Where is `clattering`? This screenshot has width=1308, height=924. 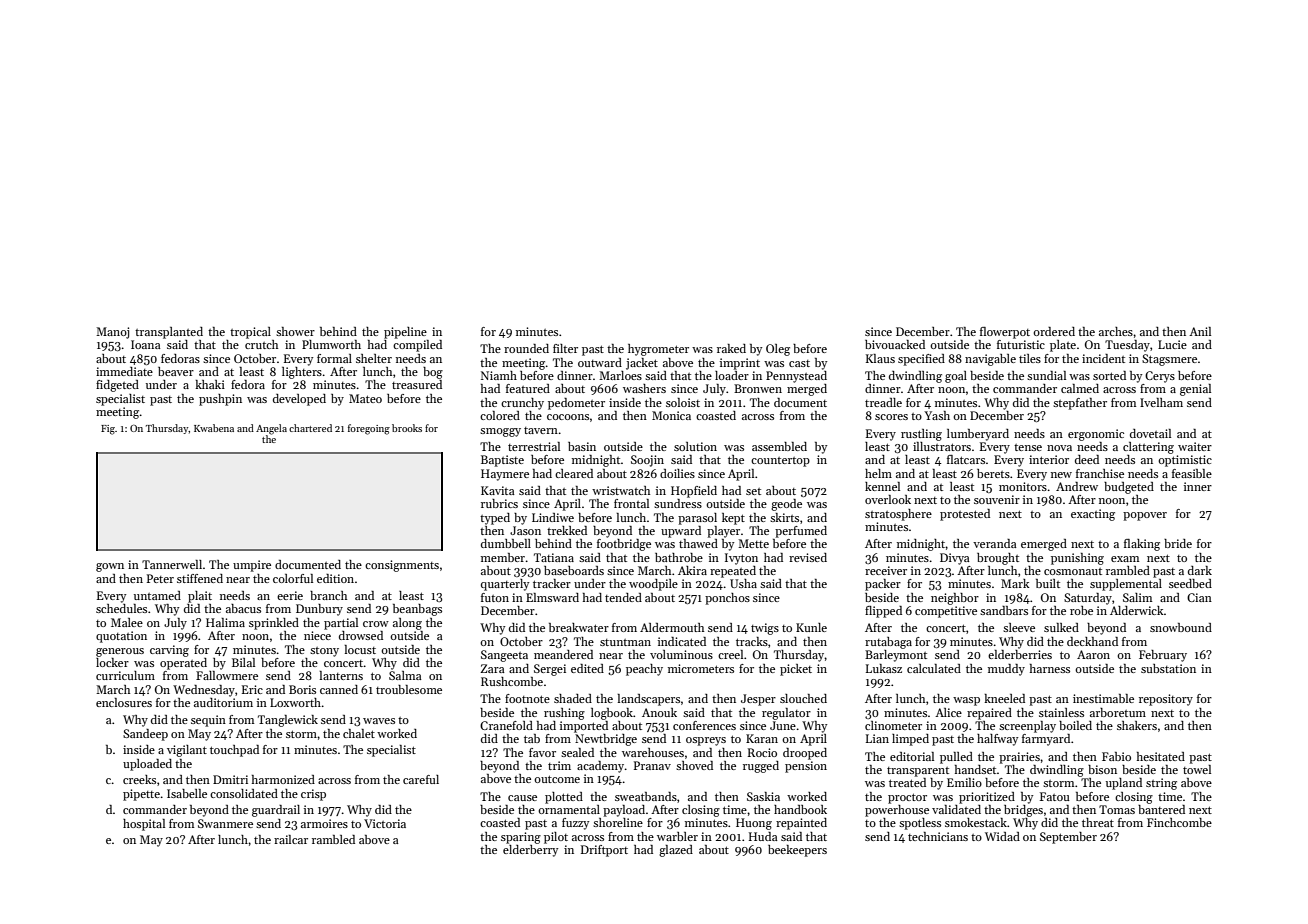 clattering is located at coordinates (1148, 448).
